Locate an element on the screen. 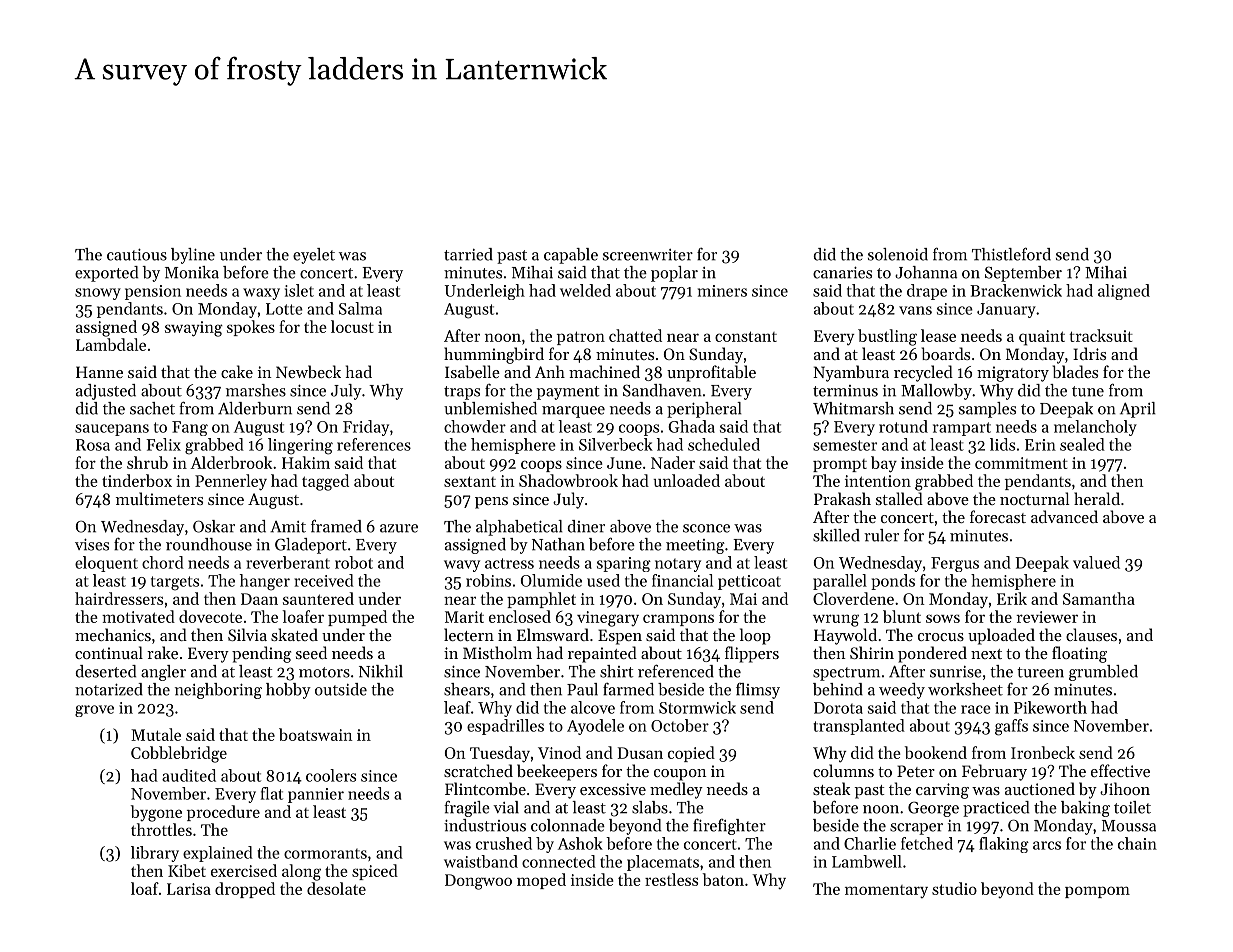 The width and height of the screenshot is (1233, 952). Lambdale is located at coordinates (111, 344).
